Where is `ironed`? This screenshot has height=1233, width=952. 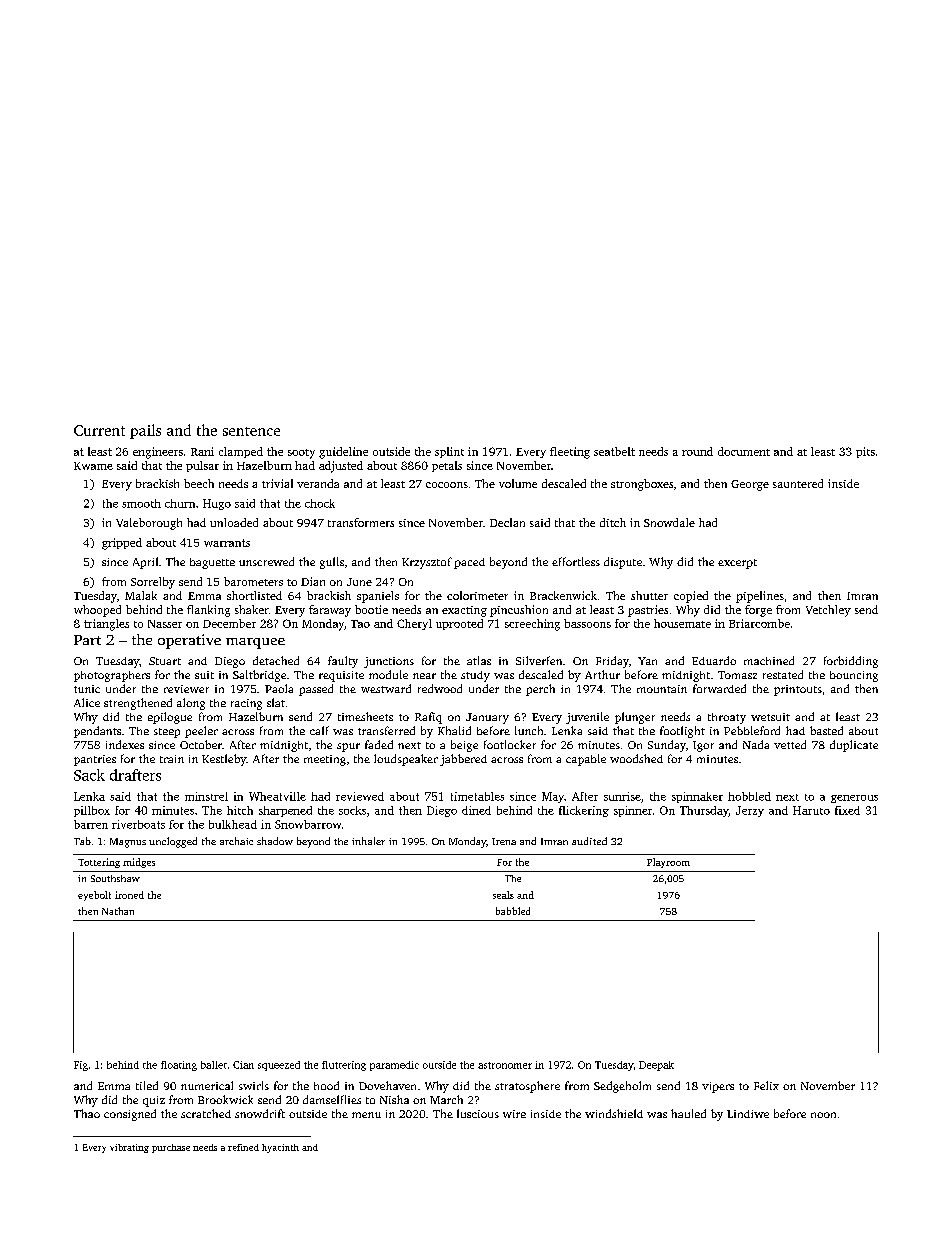
ironed is located at coordinates (129, 895).
